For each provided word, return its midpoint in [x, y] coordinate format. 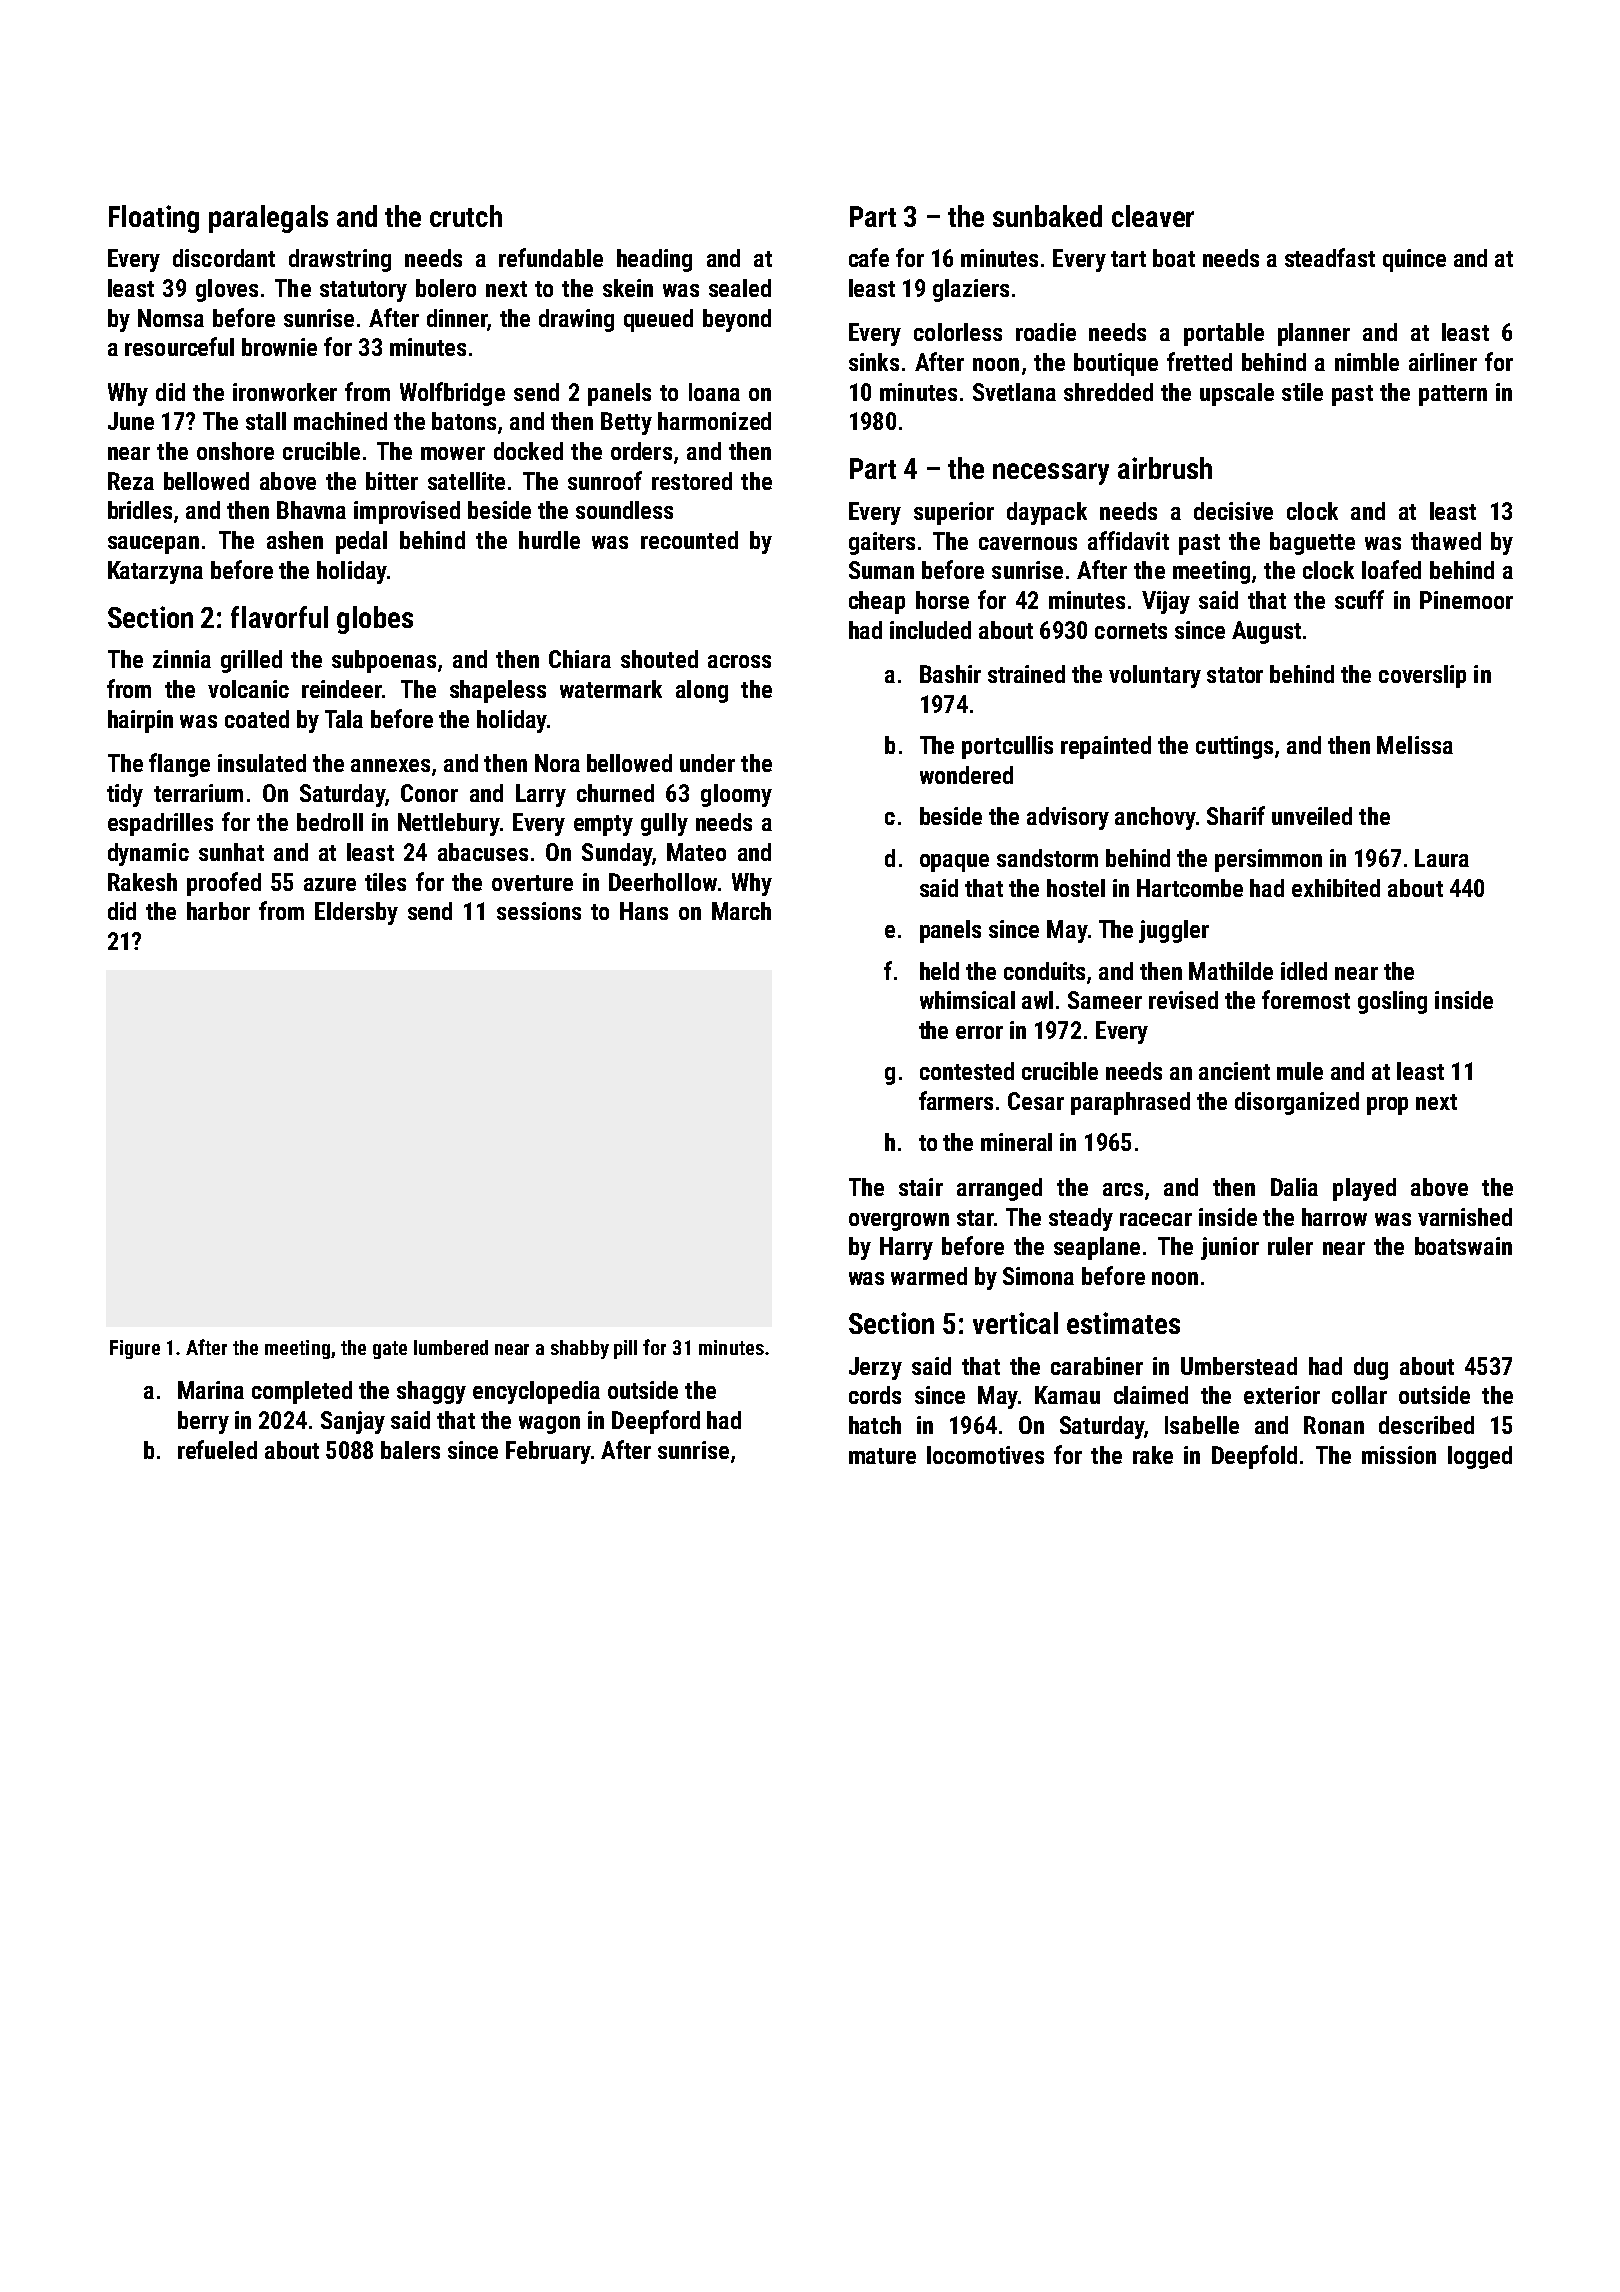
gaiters [882, 543]
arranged [999, 1189]
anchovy [1155, 818]
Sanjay [353, 1422]
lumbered [451, 1347]
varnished [1465, 1217]
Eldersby [356, 913]
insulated [262, 763]
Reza [131, 481]
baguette [1312, 543]
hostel [1076, 888]
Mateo [696, 852]
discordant [224, 258]
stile [1302, 392]
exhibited [1336, 888]
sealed [740, 288]
